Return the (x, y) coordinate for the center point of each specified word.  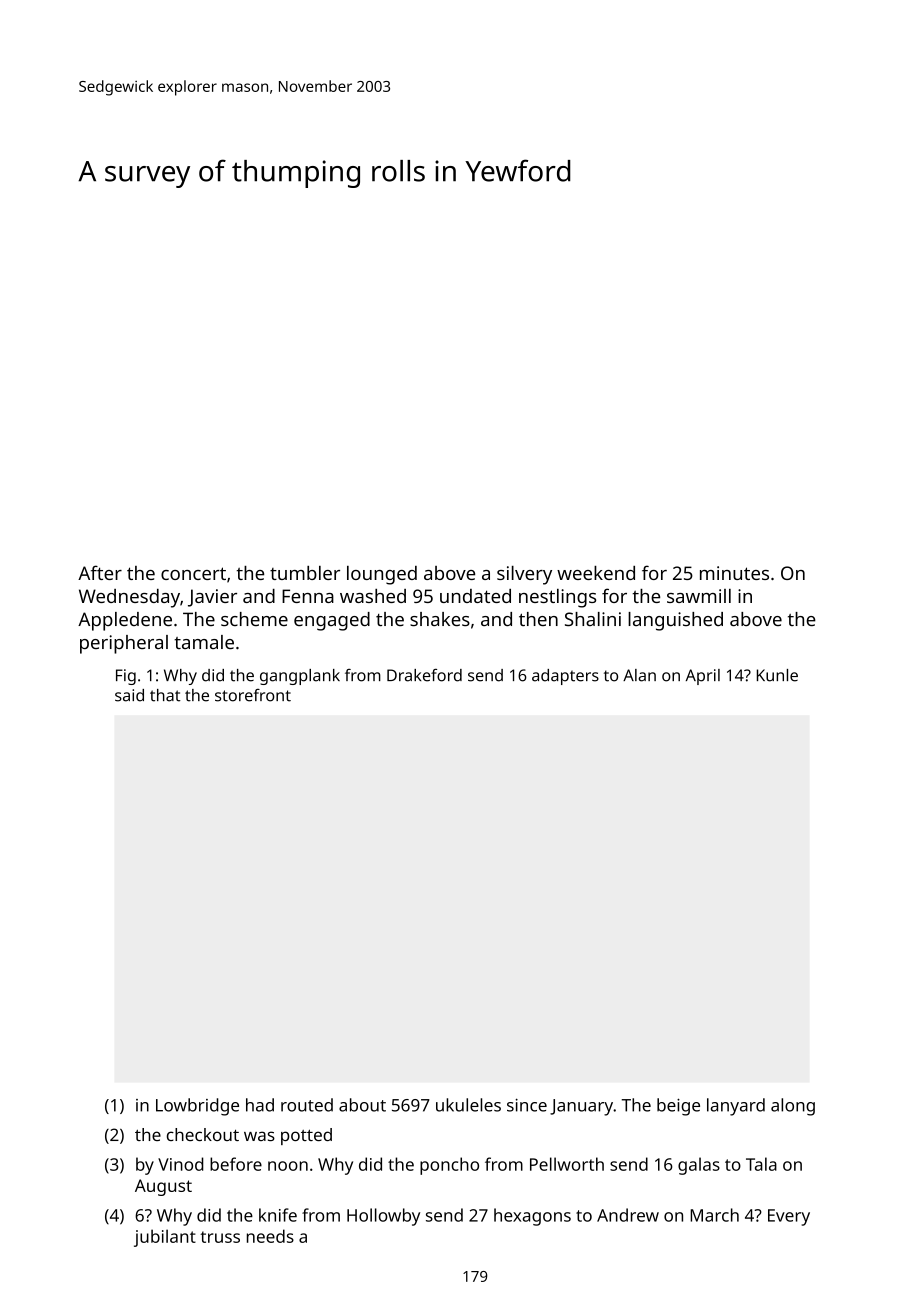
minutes (734, 573)
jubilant (165, 1238)
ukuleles (468, 1105)
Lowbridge (197, 1107)
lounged (382, 575)
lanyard (736, 1107)
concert (193, 573)
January (581, 1107)
